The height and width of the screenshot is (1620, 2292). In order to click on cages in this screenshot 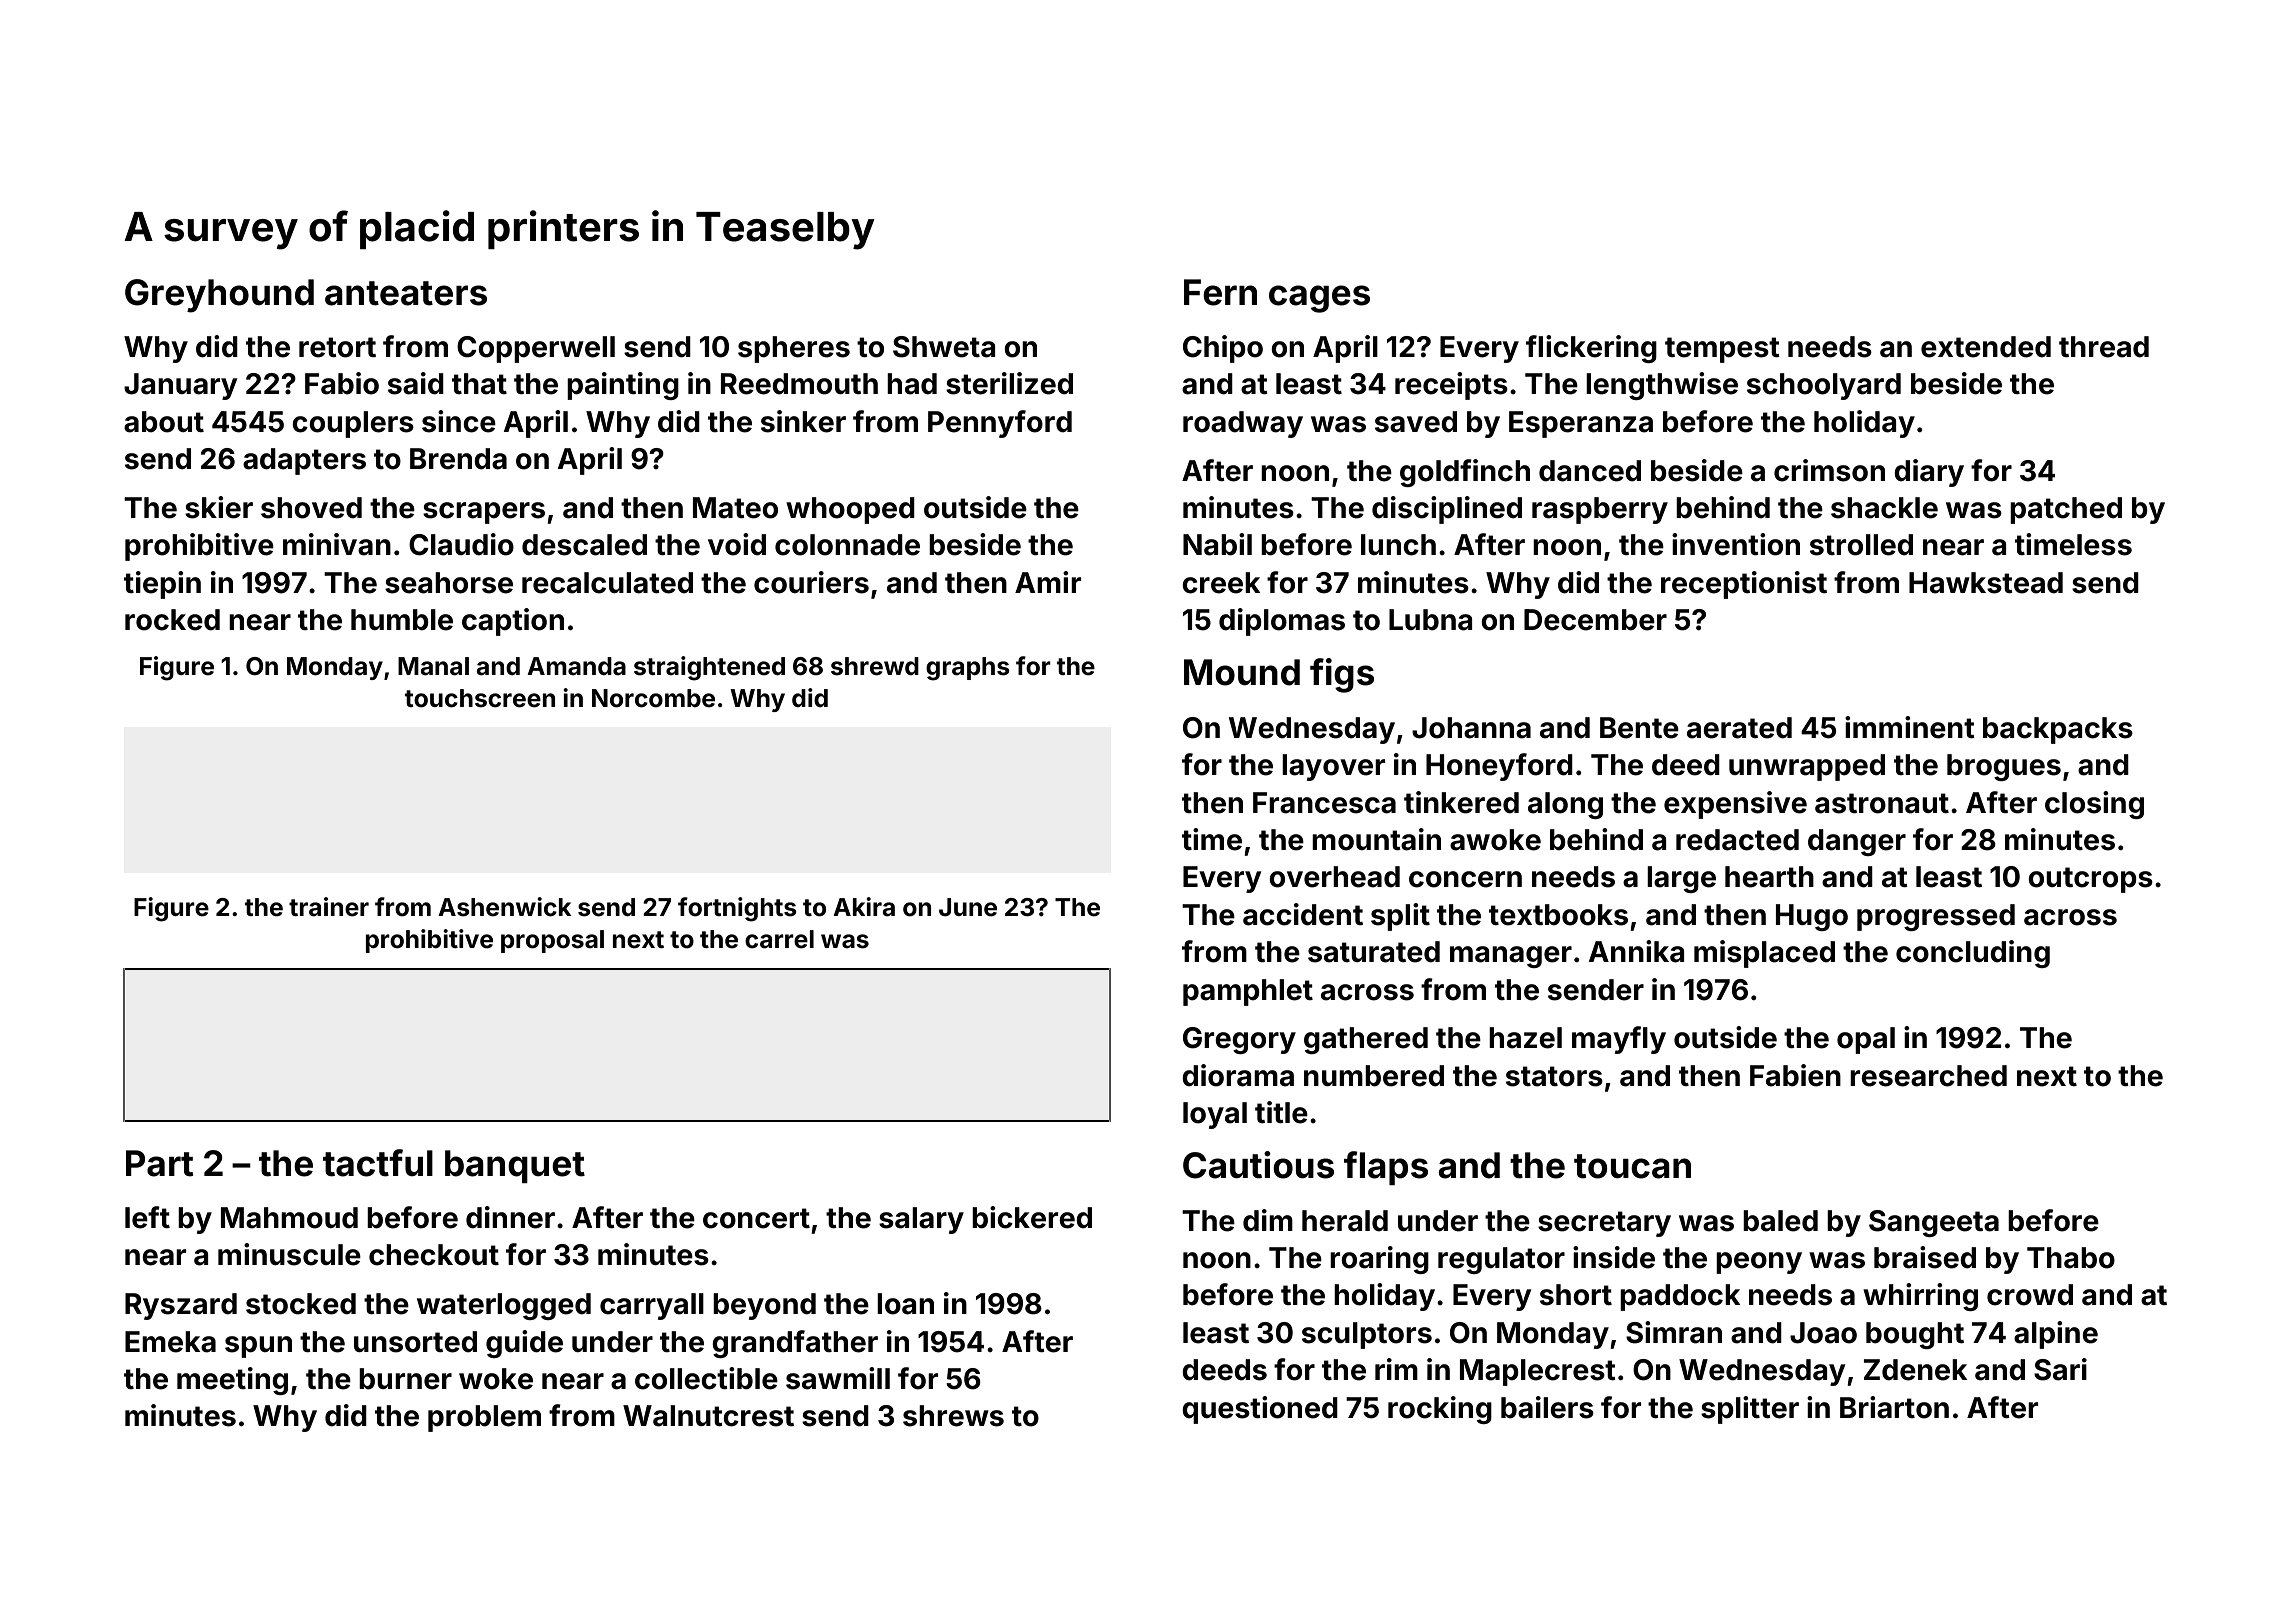, I will do `click(1319, 299)`.
